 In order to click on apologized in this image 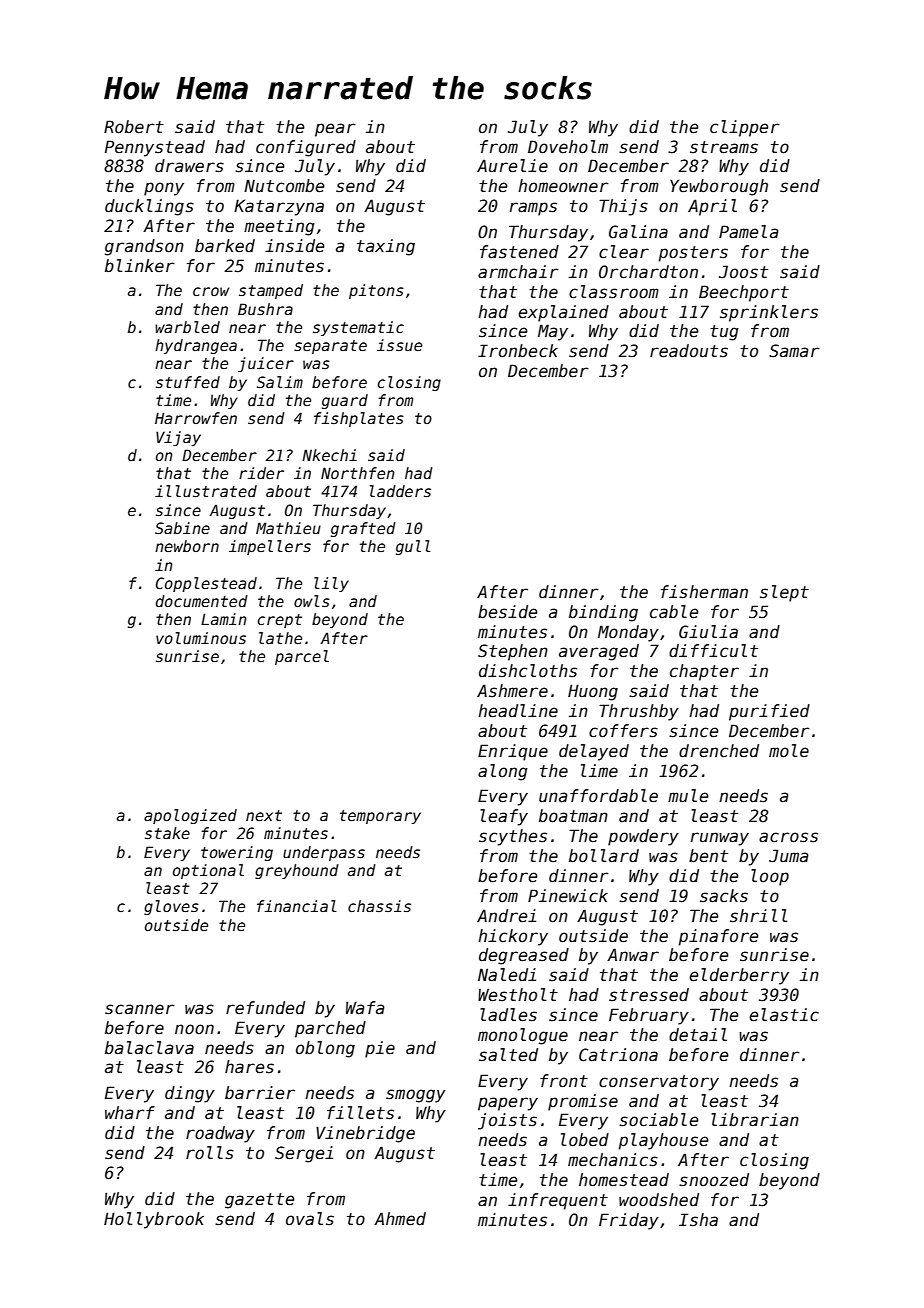, I will do `click(190, 816)`.
